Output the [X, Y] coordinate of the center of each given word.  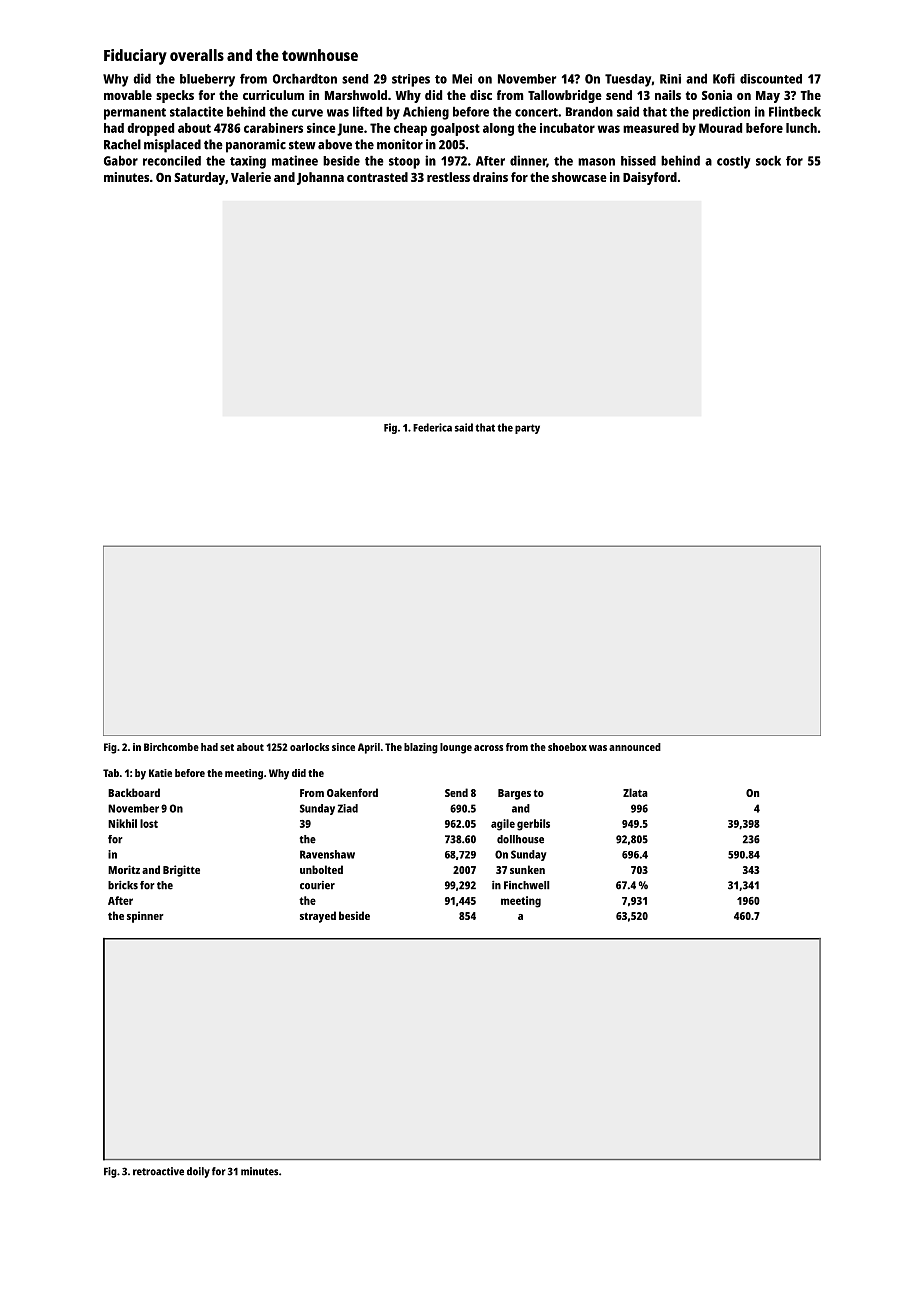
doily [198, 1172]
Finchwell [526, 885]
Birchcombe [171, 747]
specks [175, 96]
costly [733, 162]
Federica [432, 427]
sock [768, 161]
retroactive [158, 1171]
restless [448, 177]
